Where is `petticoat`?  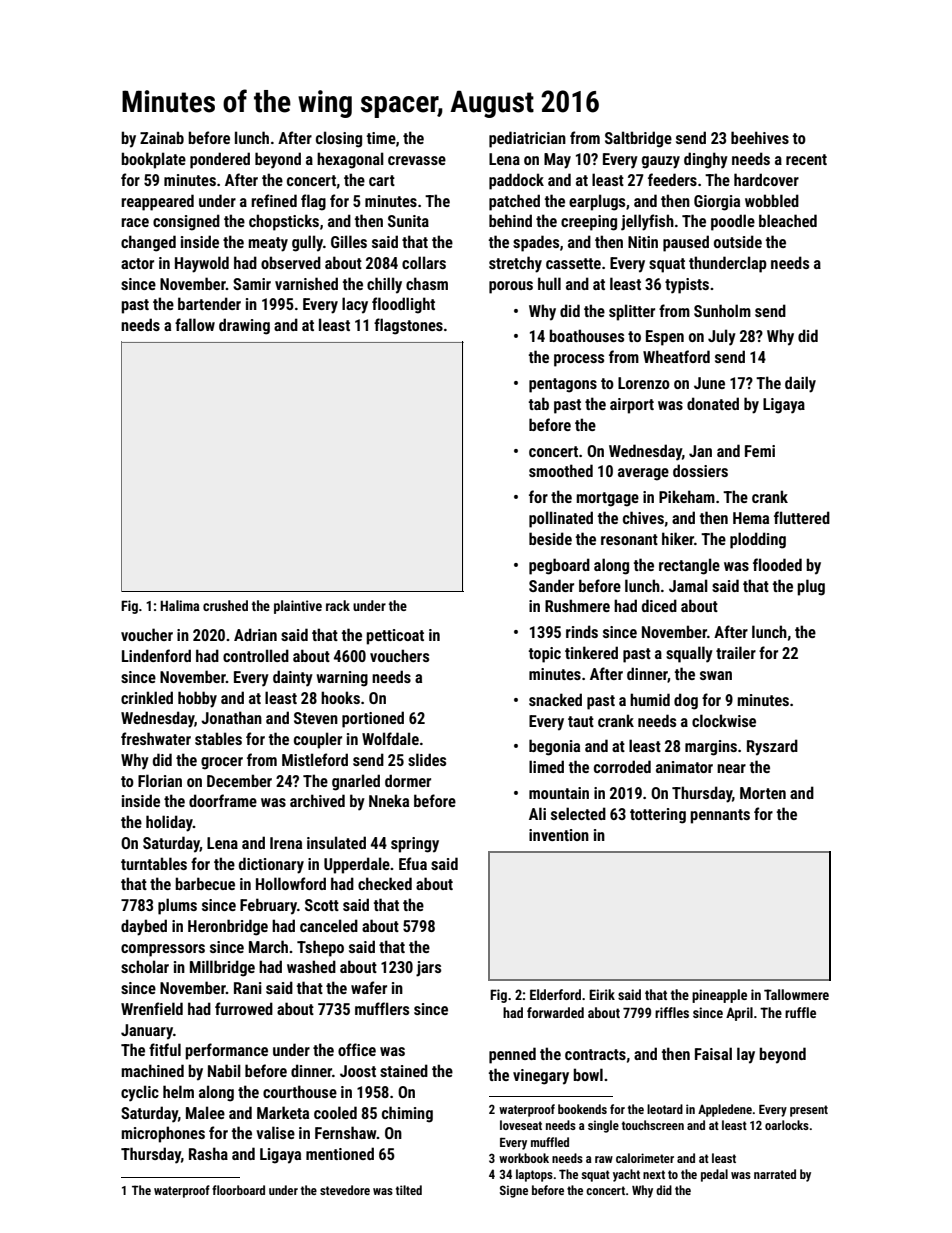
petticoat is located at coordinates (395, 637).
